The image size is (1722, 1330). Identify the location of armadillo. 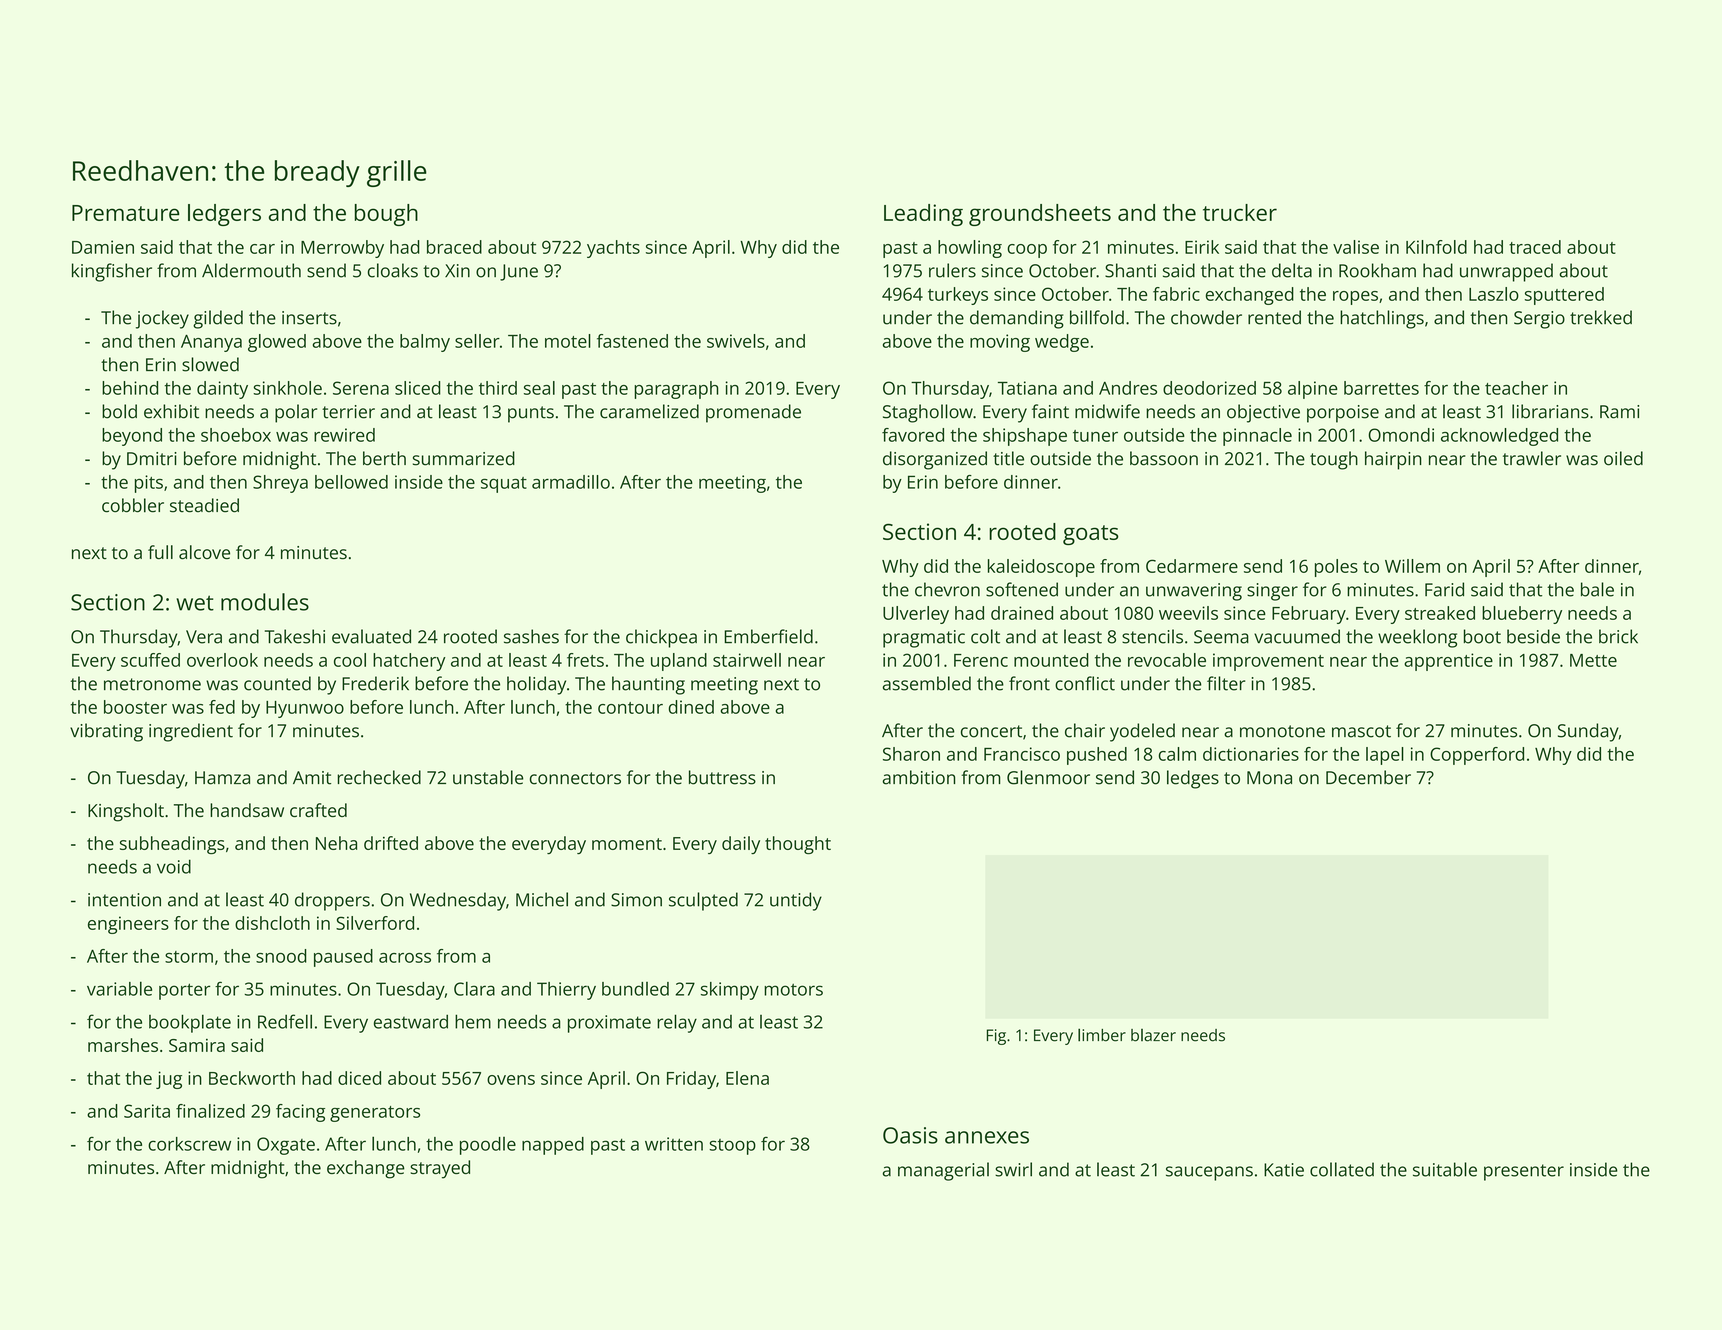
(571, 482).
